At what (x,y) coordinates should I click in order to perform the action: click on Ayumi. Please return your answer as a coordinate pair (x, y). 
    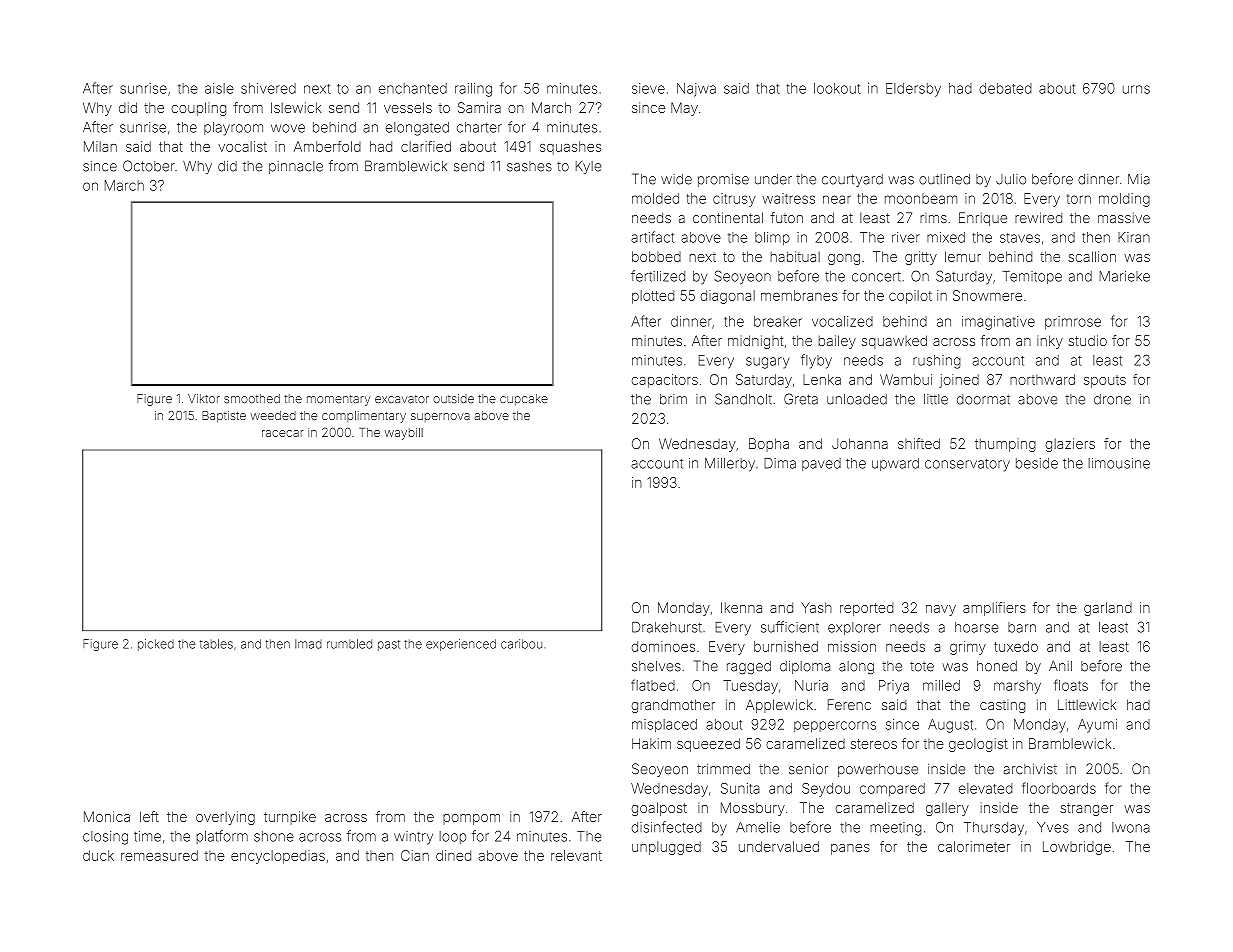
    Looking at the image, I should click on (1097, 726).
